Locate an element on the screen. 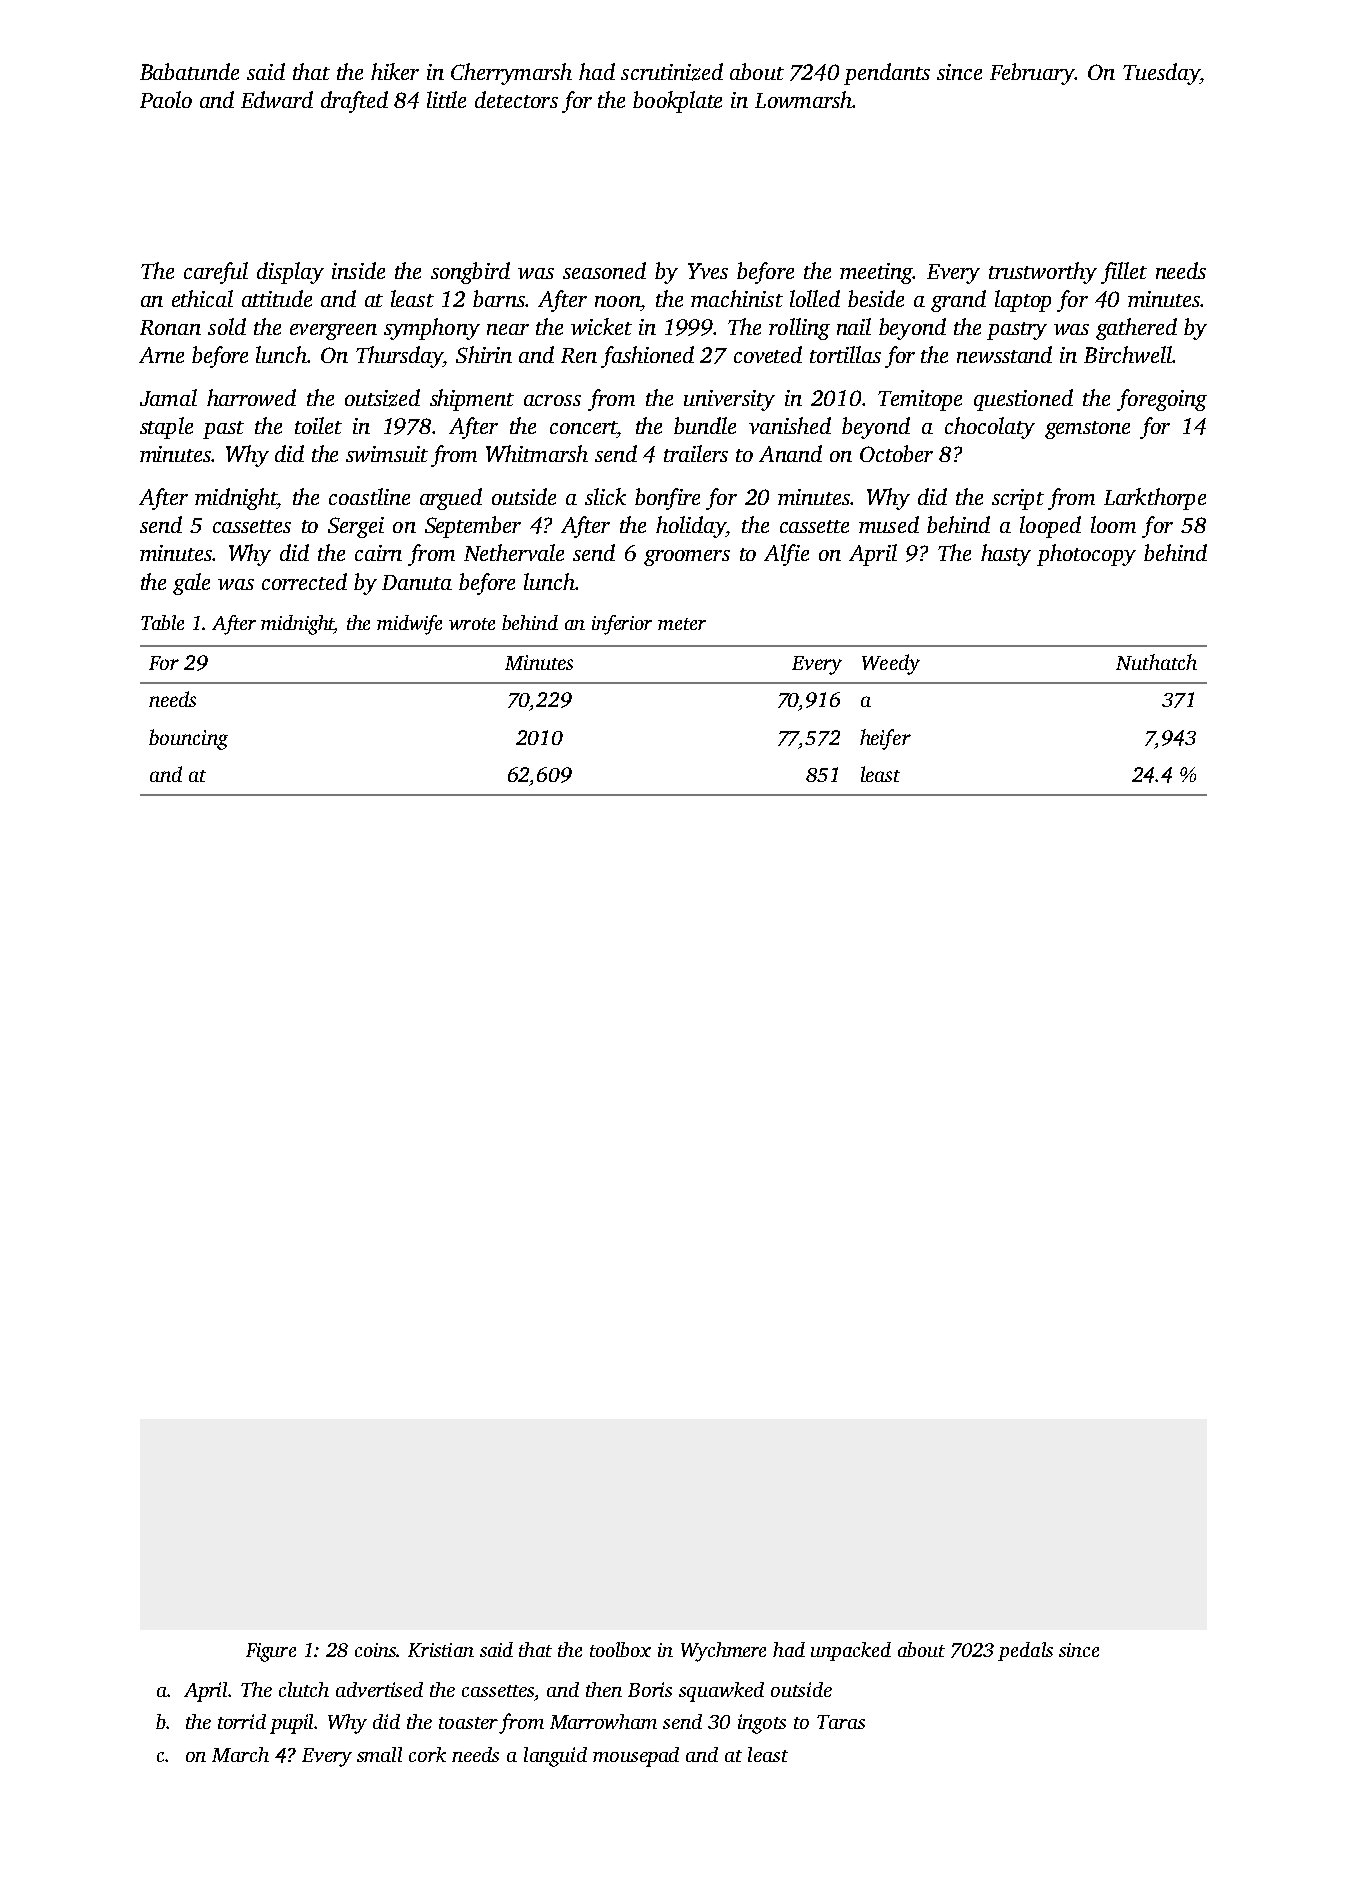 The image size is (1346, 1904). unpacked is located at coordinates (851, 1651).
